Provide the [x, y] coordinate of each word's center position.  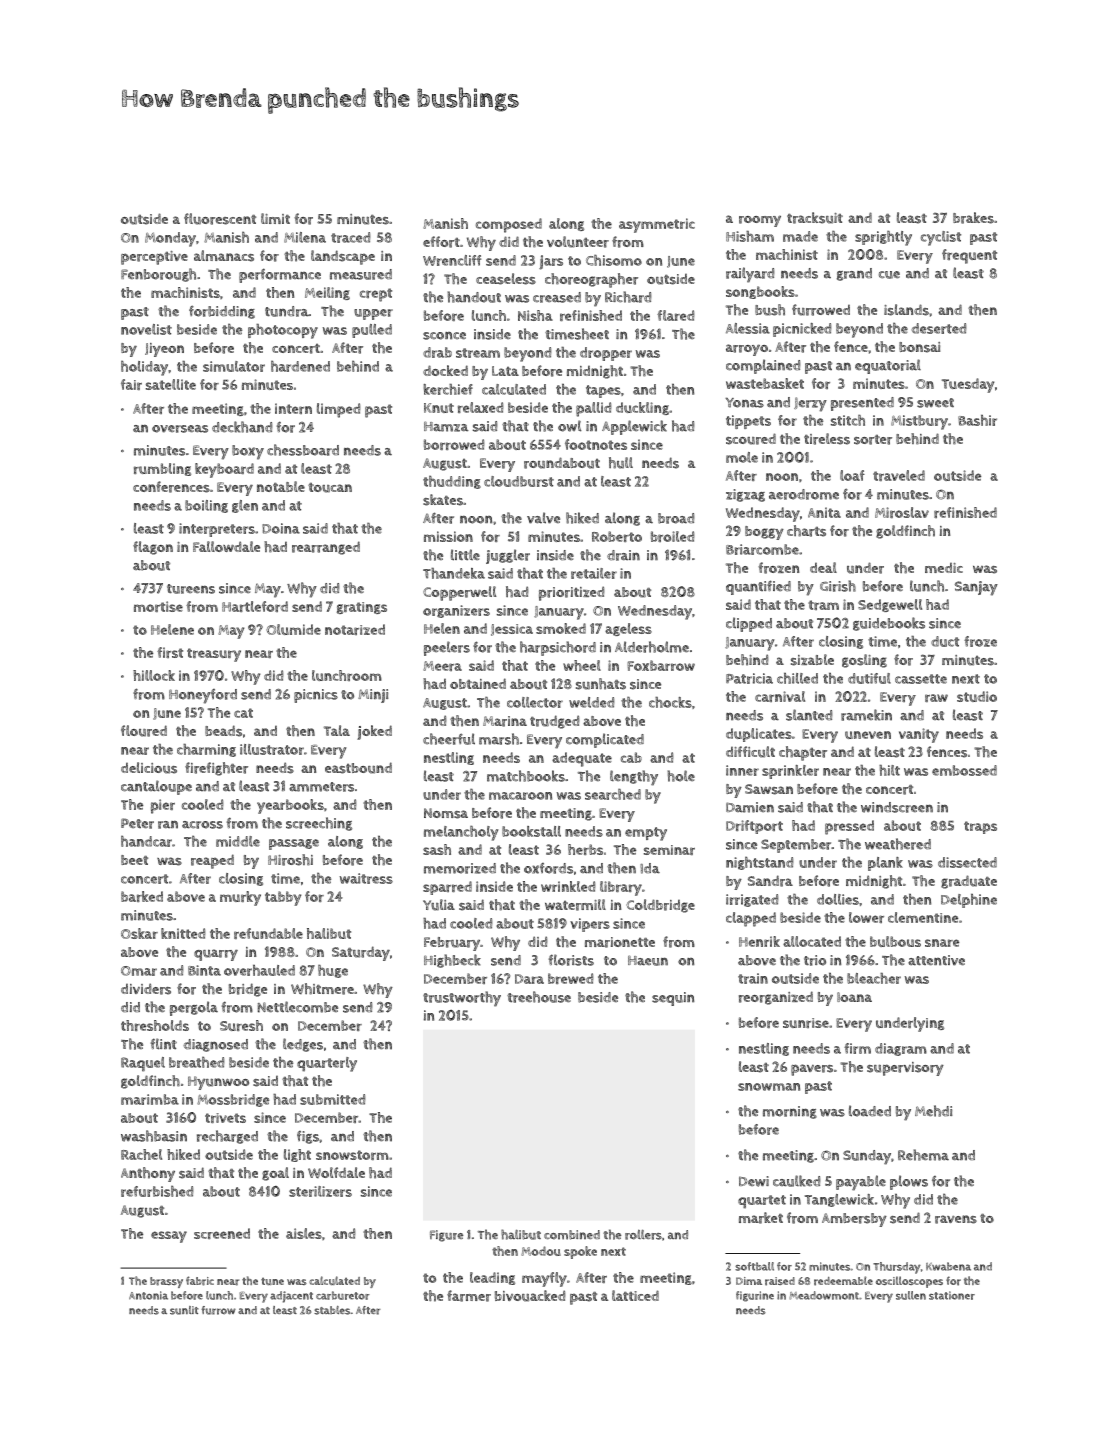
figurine [755, 1296]
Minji [373, 696]
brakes [973, 218]
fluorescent [220, 219]
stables [332, 1310]
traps [980, 827]
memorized [460, 868]
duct [945, 641]
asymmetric [657, 225]
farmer [469, 1296]
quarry [216, 955]
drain [623, 555]
